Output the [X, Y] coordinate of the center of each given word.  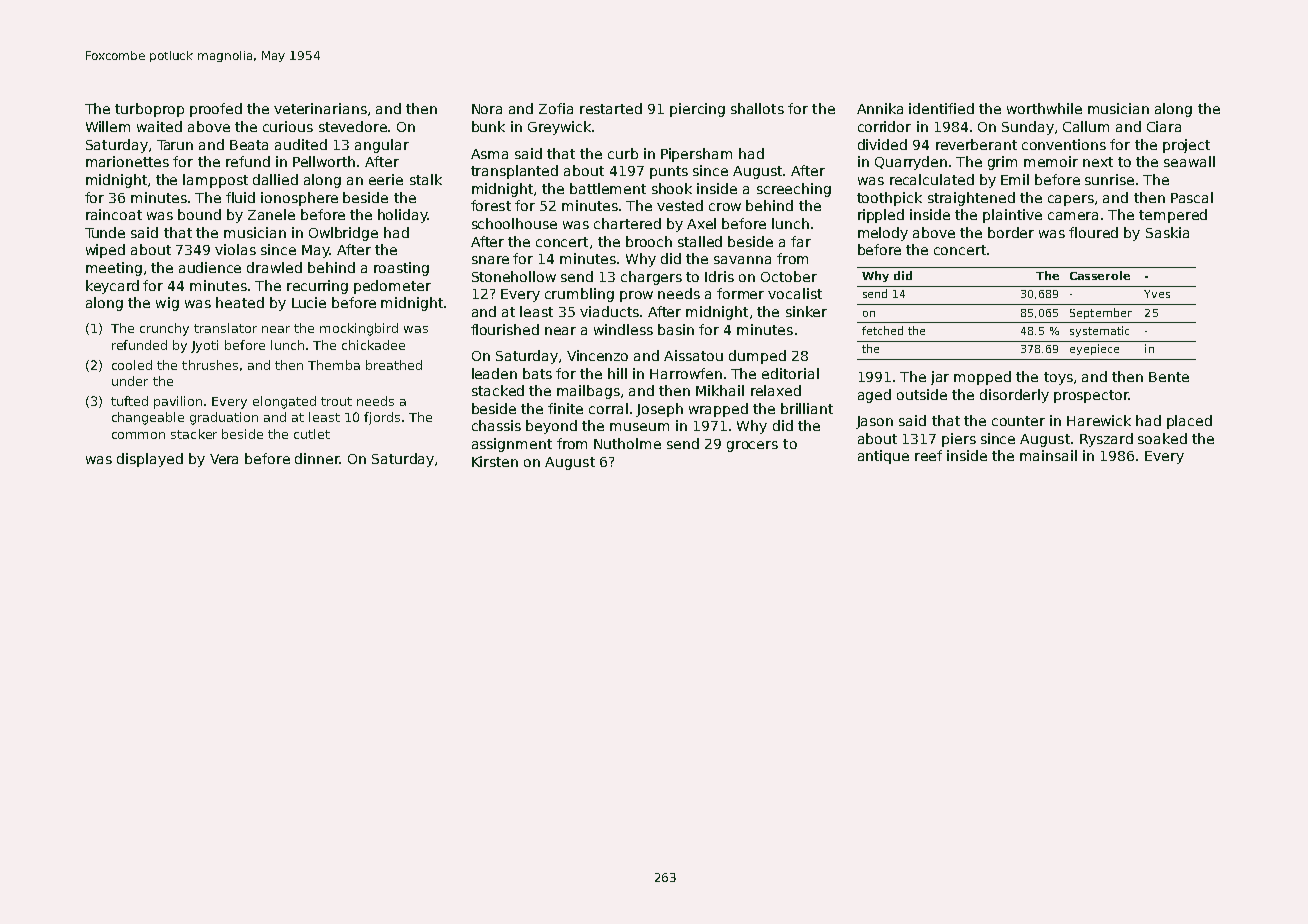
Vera [224, 459]
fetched [882, 330]
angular [382, 146]
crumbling [579, 295]
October [789, 276]
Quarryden [911, 163]
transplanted [514, 172]
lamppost [215, 181]
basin [676, 329]
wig [167, 304]
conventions [1064, 144]
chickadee [373, 345]
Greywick [559, 128]
